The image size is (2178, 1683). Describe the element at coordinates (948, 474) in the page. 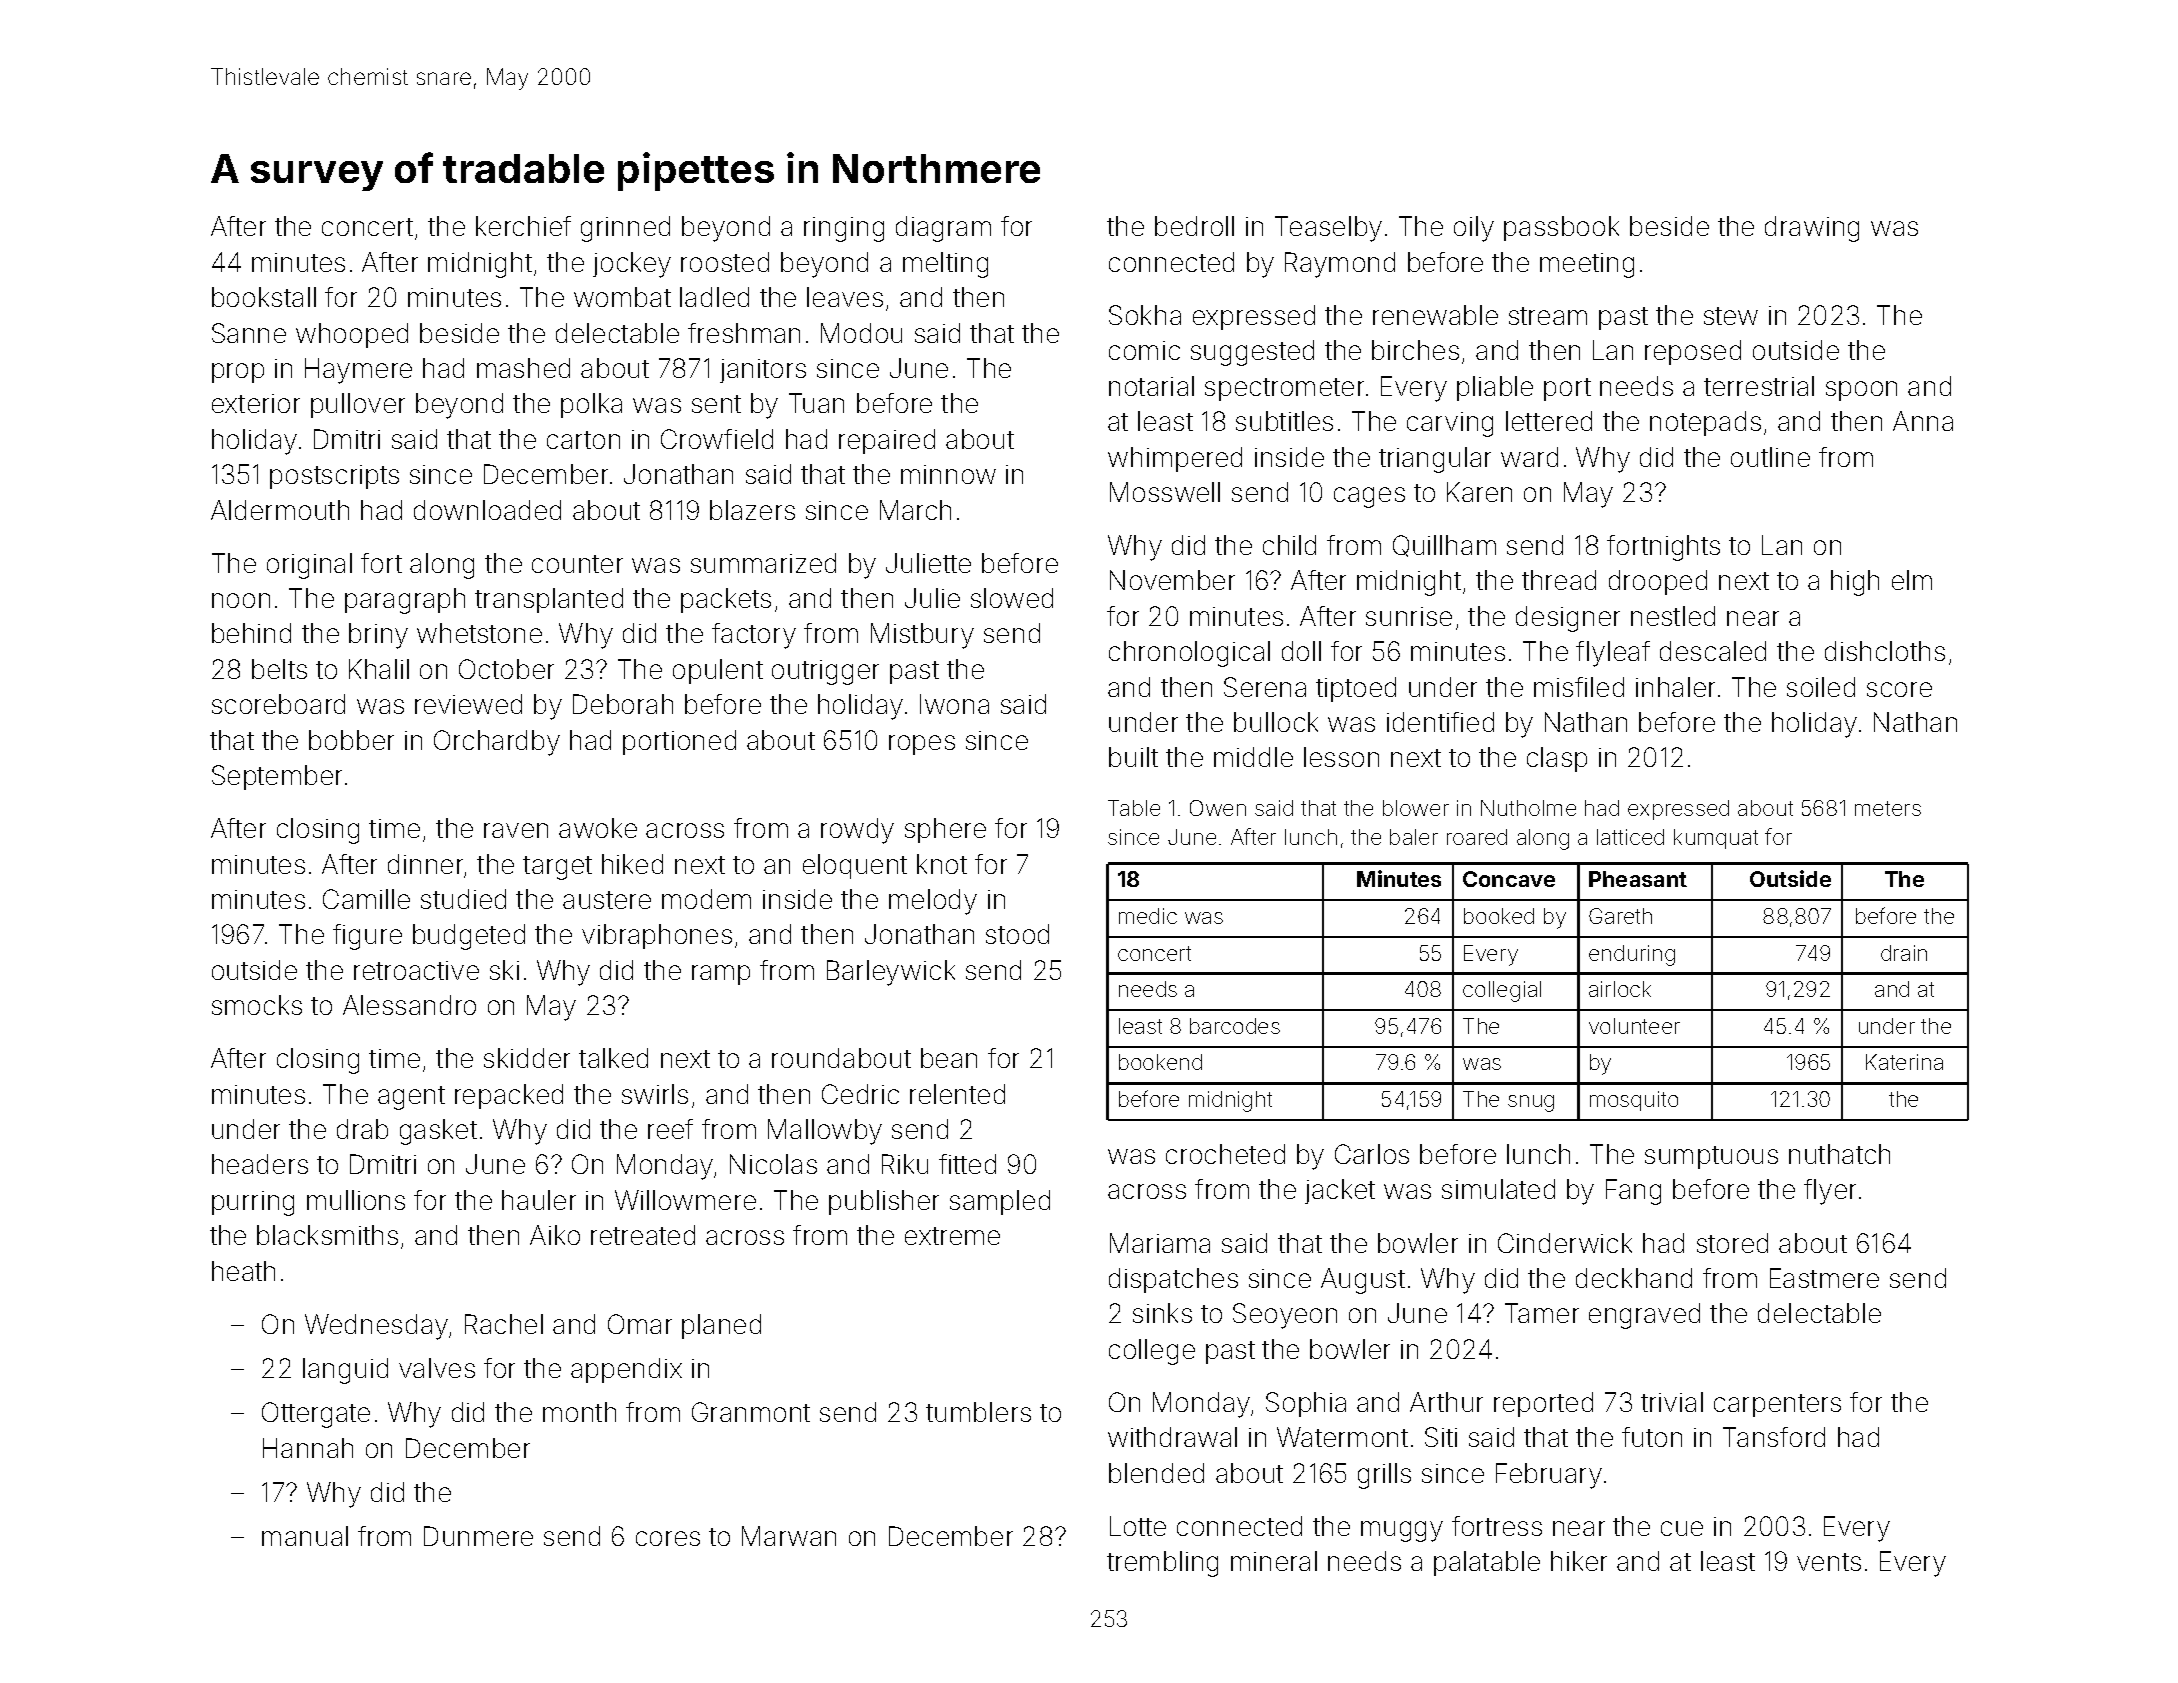

I see `minnow` at that location.
